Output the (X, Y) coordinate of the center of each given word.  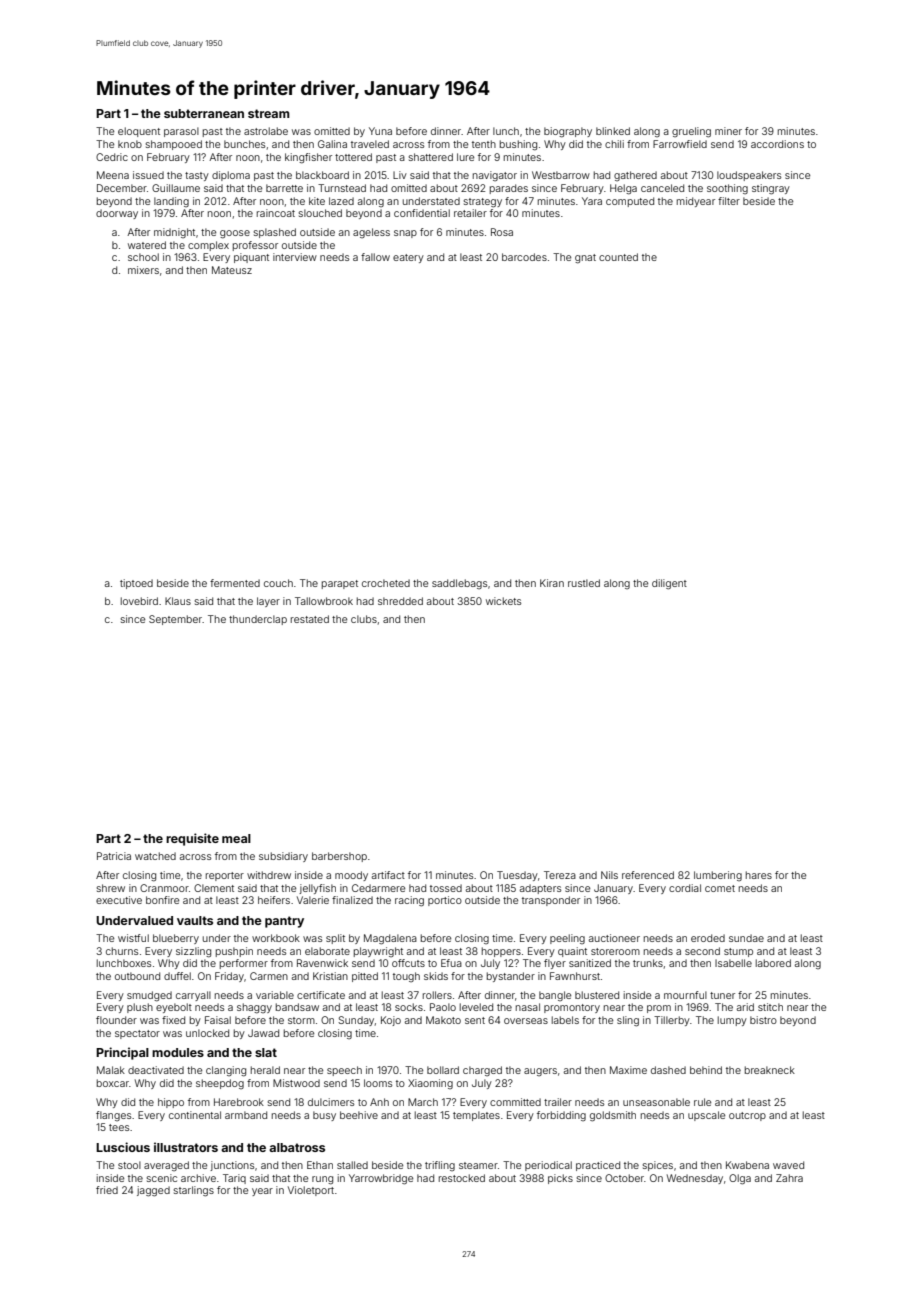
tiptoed (136, 584)
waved (788, 1165)
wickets (503, 601)
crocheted (386, 583)
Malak (111, 1070)
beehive (359, 1115)
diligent (669, 584)
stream (269, 113)
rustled (584, 583)
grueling (691, 132)
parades (509, 189)
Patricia (114, 856)
